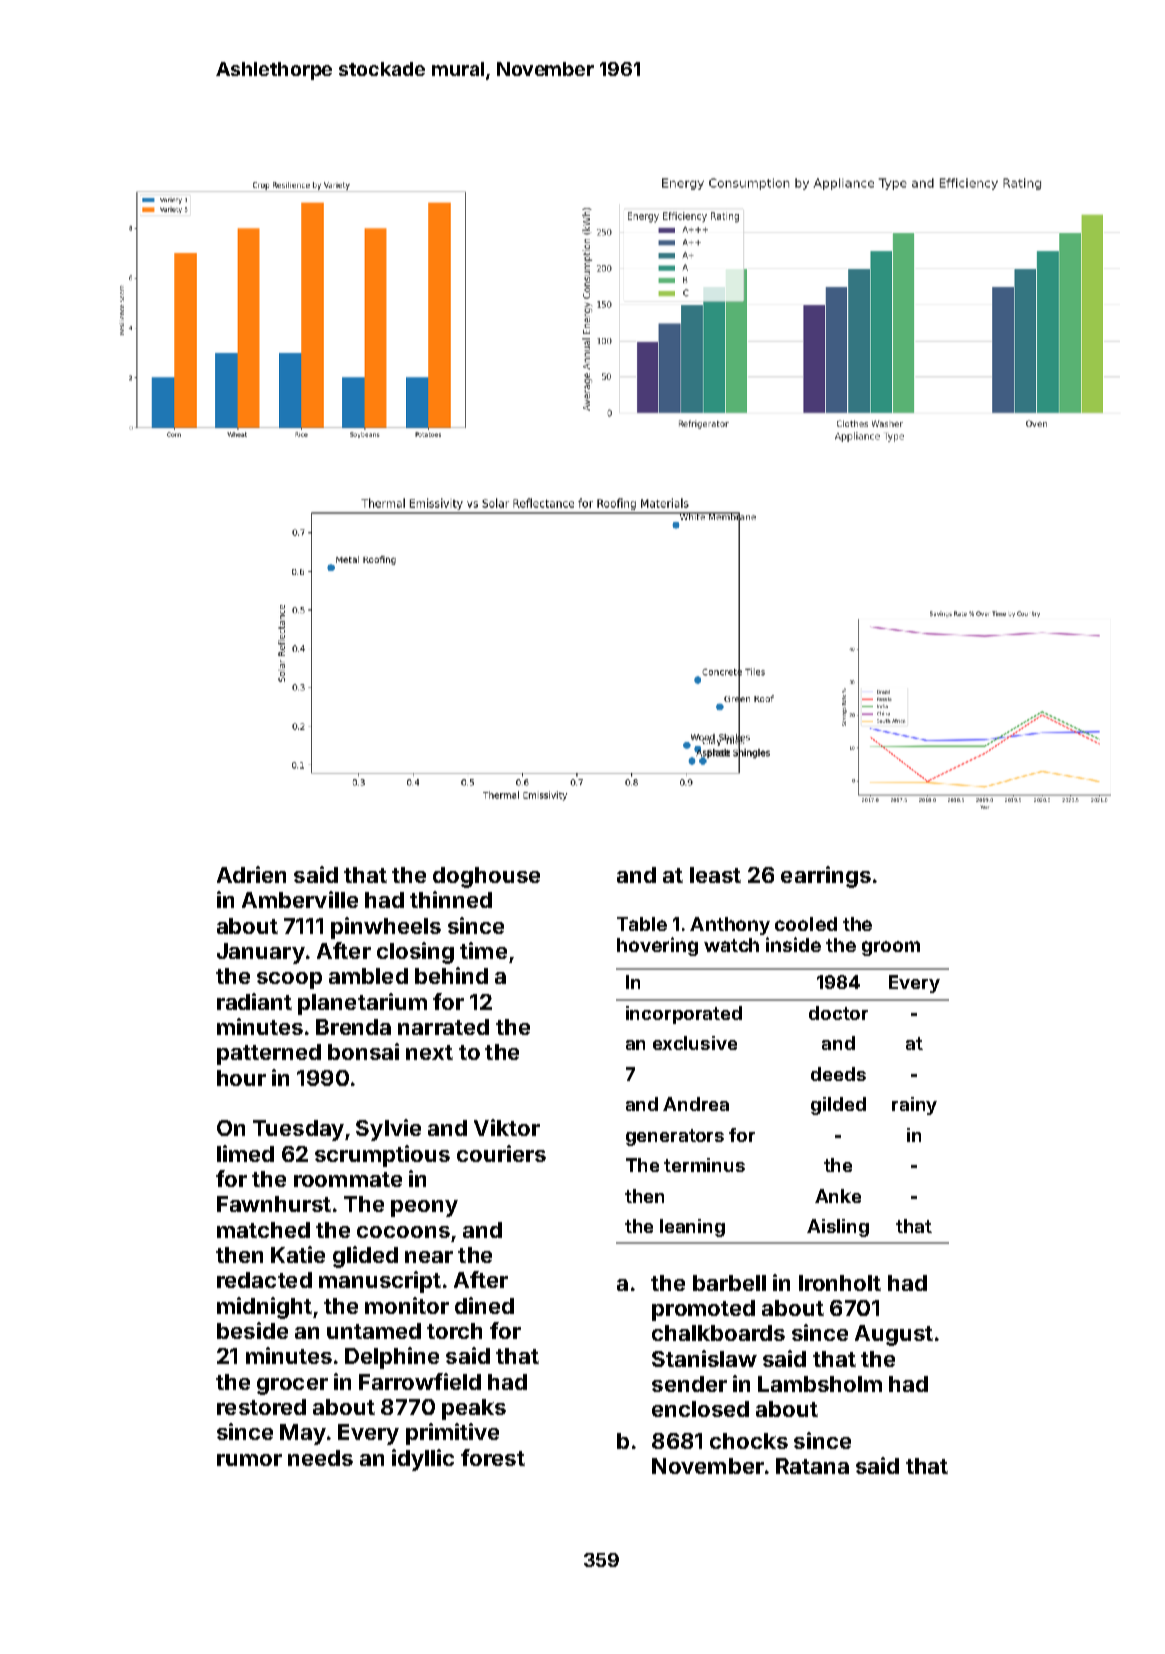 Image resolution: width=1165 pixels, height=1654 pixels. What do you see at coordinates (423, 1460) in the image?
I see `idyllic` at bounding box center [423, 1460].
